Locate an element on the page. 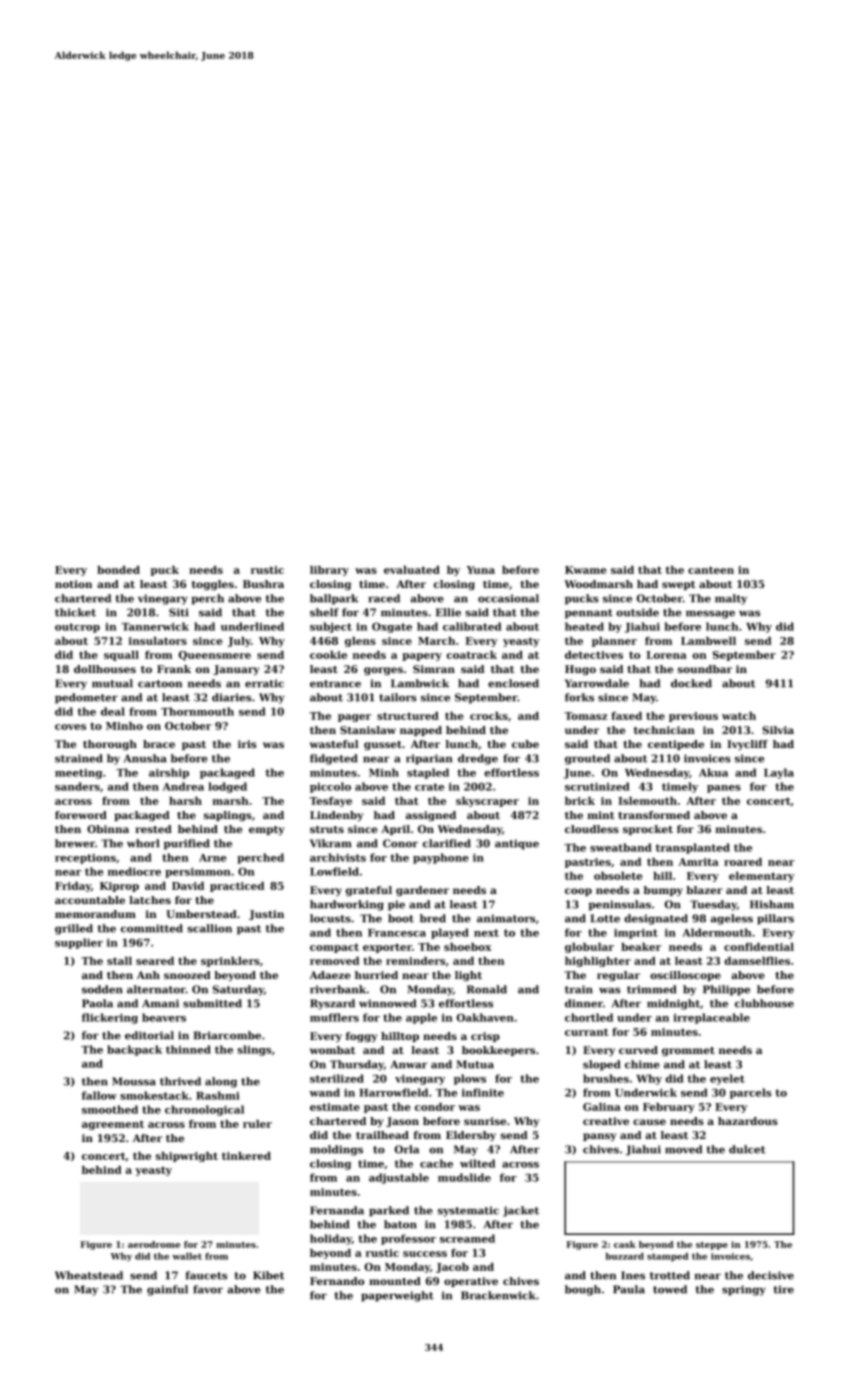 The image size is (849, 1400). committed is located at coordinates (152, 928).
